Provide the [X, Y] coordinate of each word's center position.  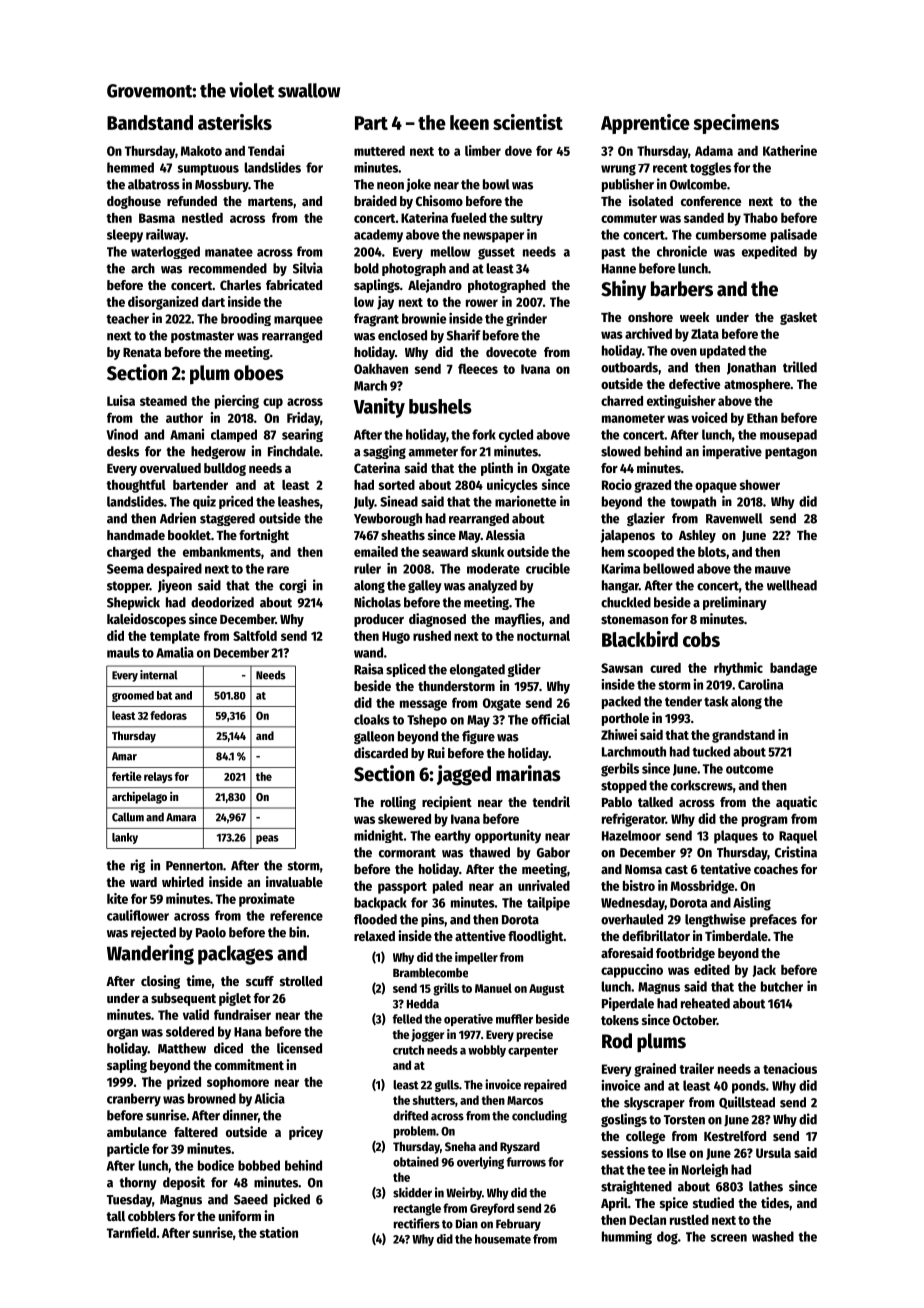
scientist [528, 122]
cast [676, 869]
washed [773, 1236]
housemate [503, 1239]
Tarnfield [131, 1232]
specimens [736, 124]
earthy [453, 837]
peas [267, 839]
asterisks [235, 122]
